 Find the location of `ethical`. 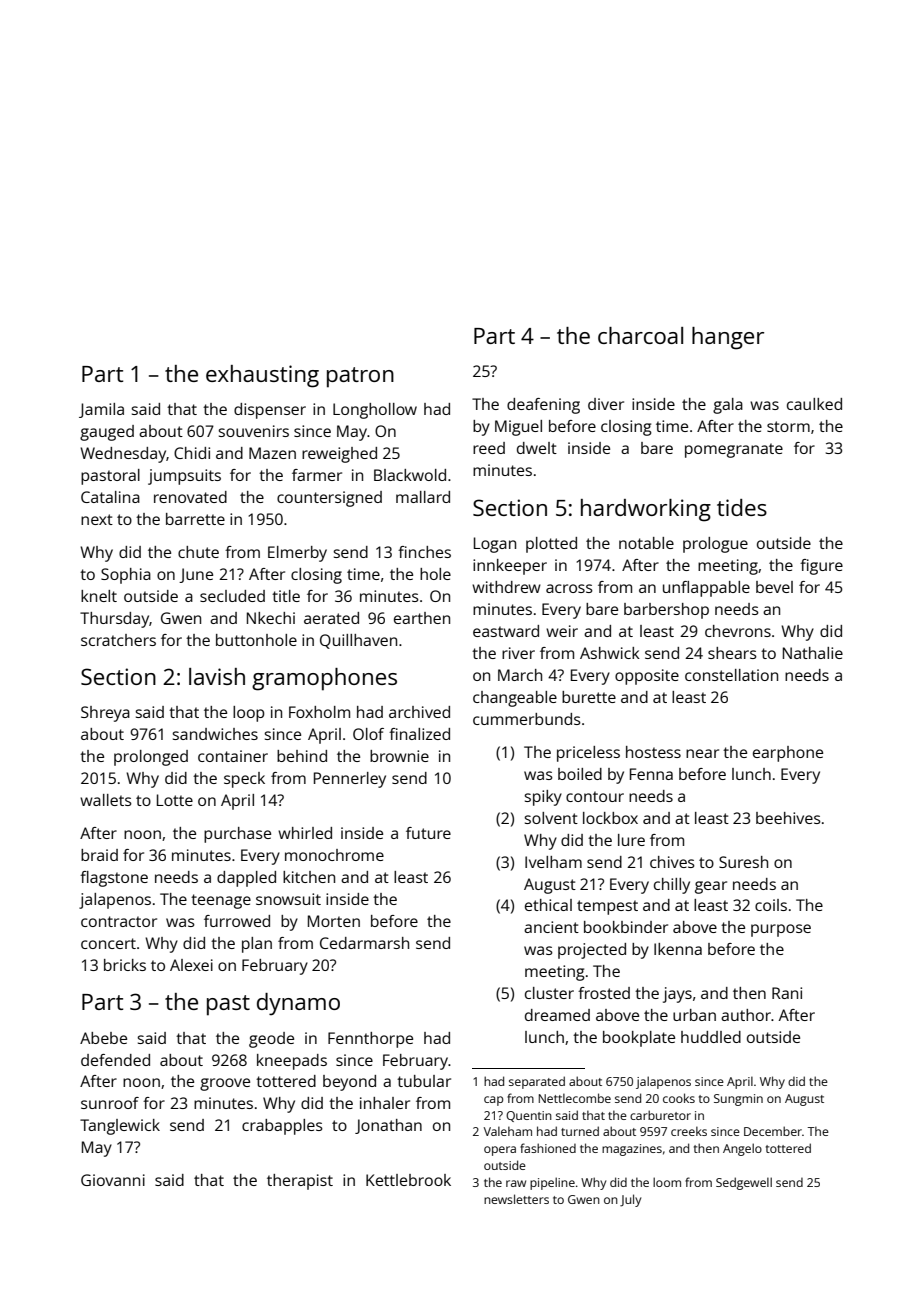

ethical is located at coordinates (548, 905).
